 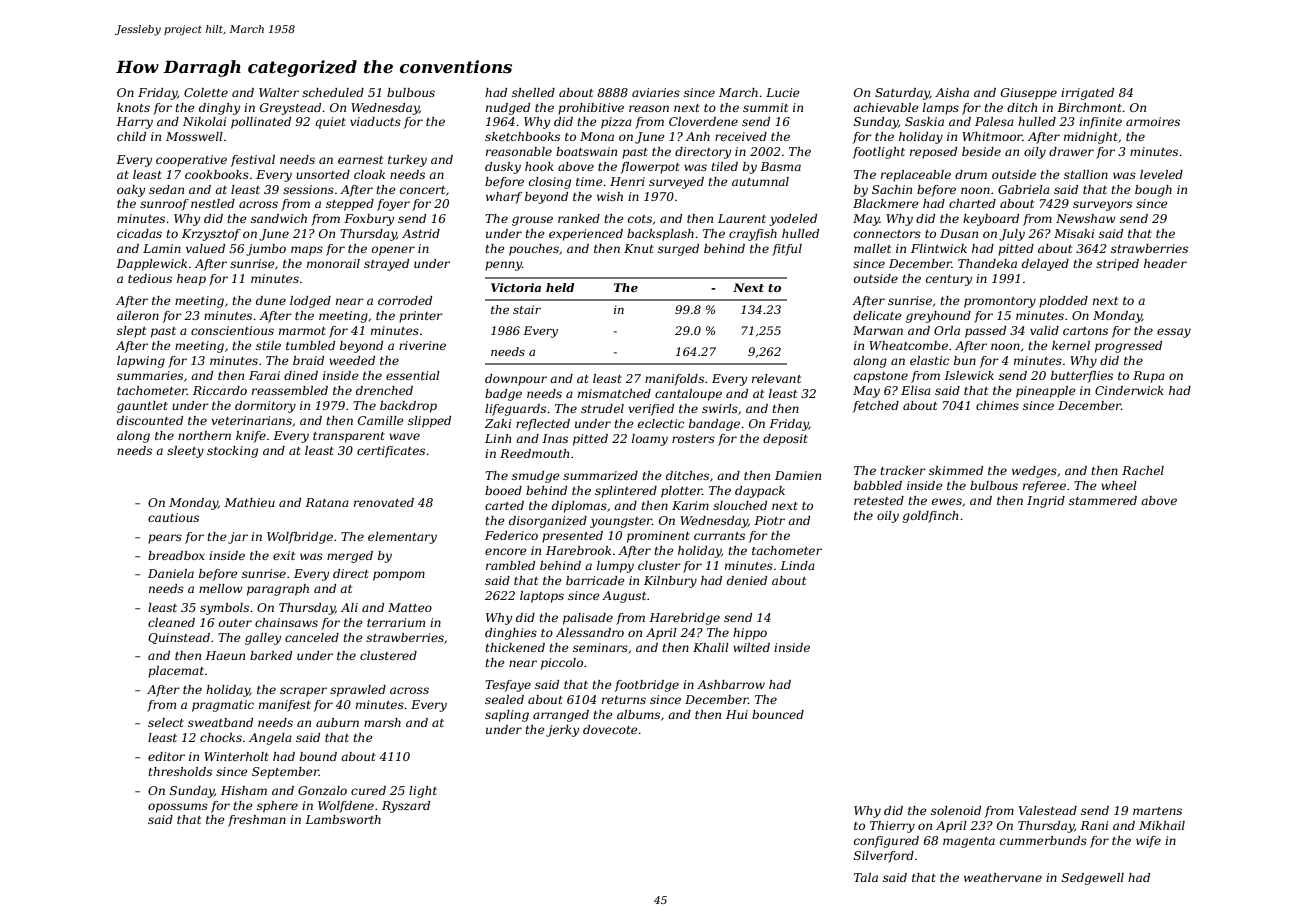 I want to click on booed, so click(x=503, y=490).
